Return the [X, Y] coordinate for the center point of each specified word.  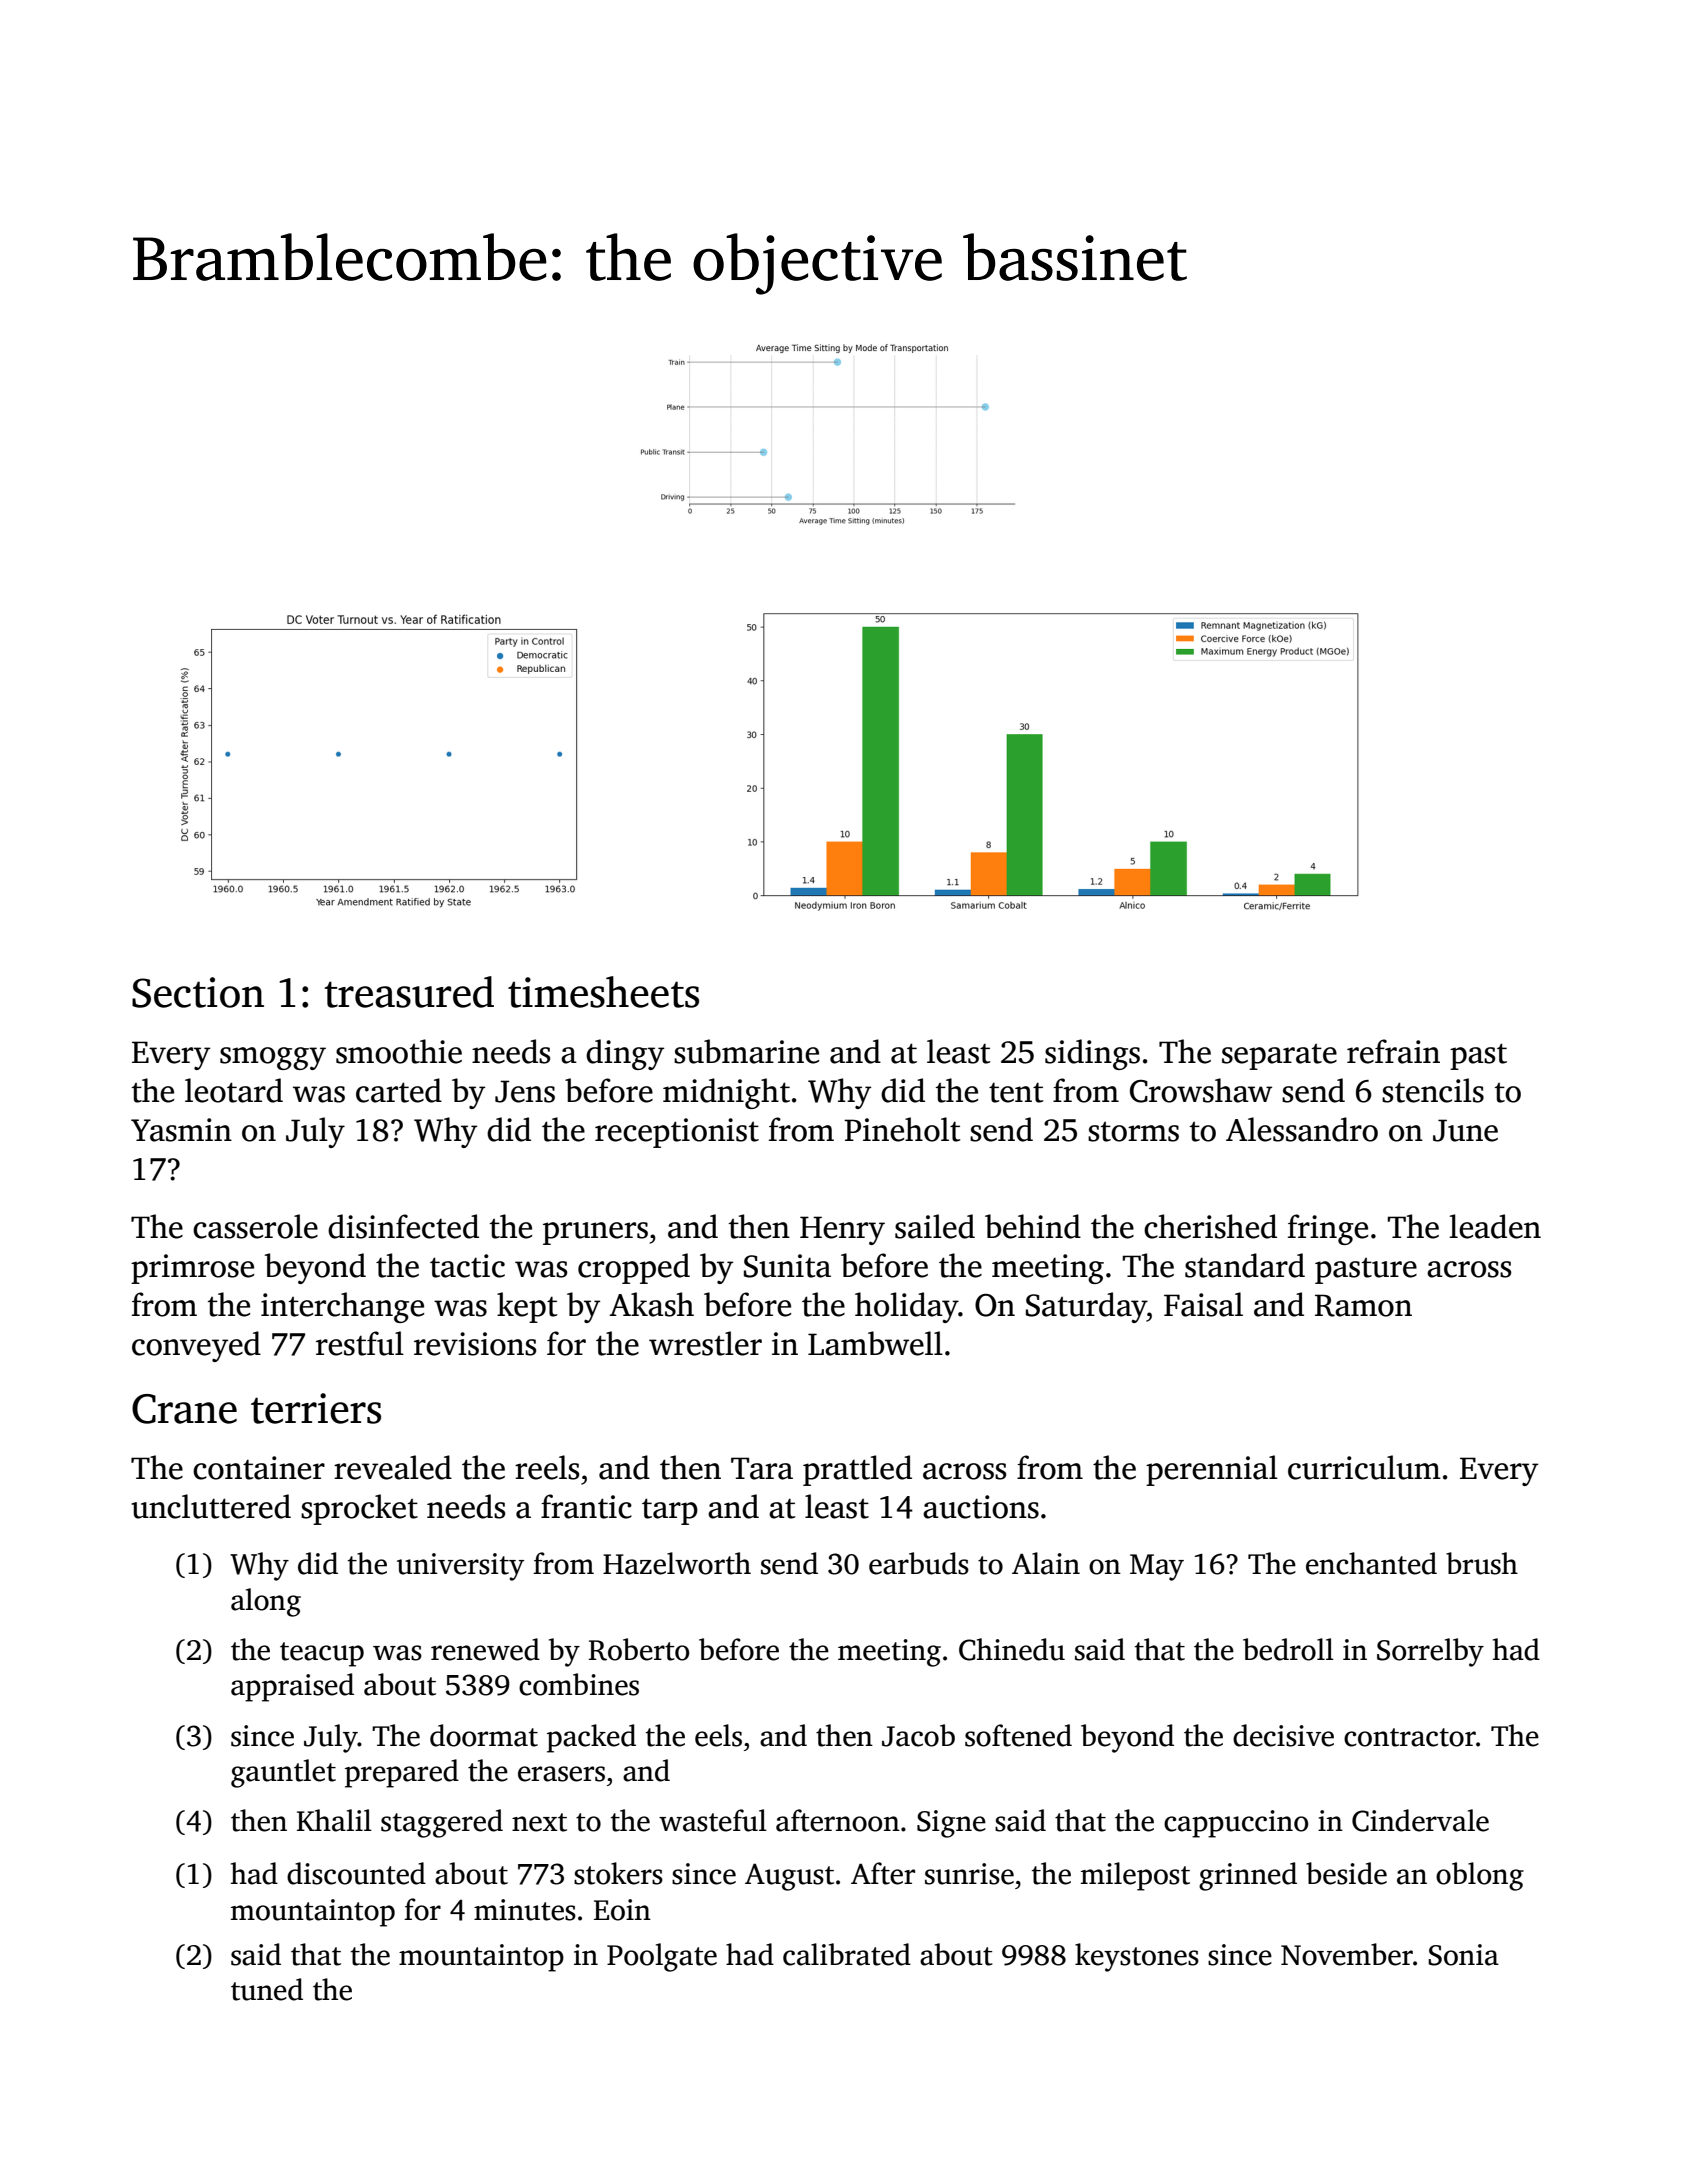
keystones [1137, 1957]
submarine [746, 1051]
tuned [267, 1989]
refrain [1393, 1051]
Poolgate [662, 1957]
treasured [409, 992]
